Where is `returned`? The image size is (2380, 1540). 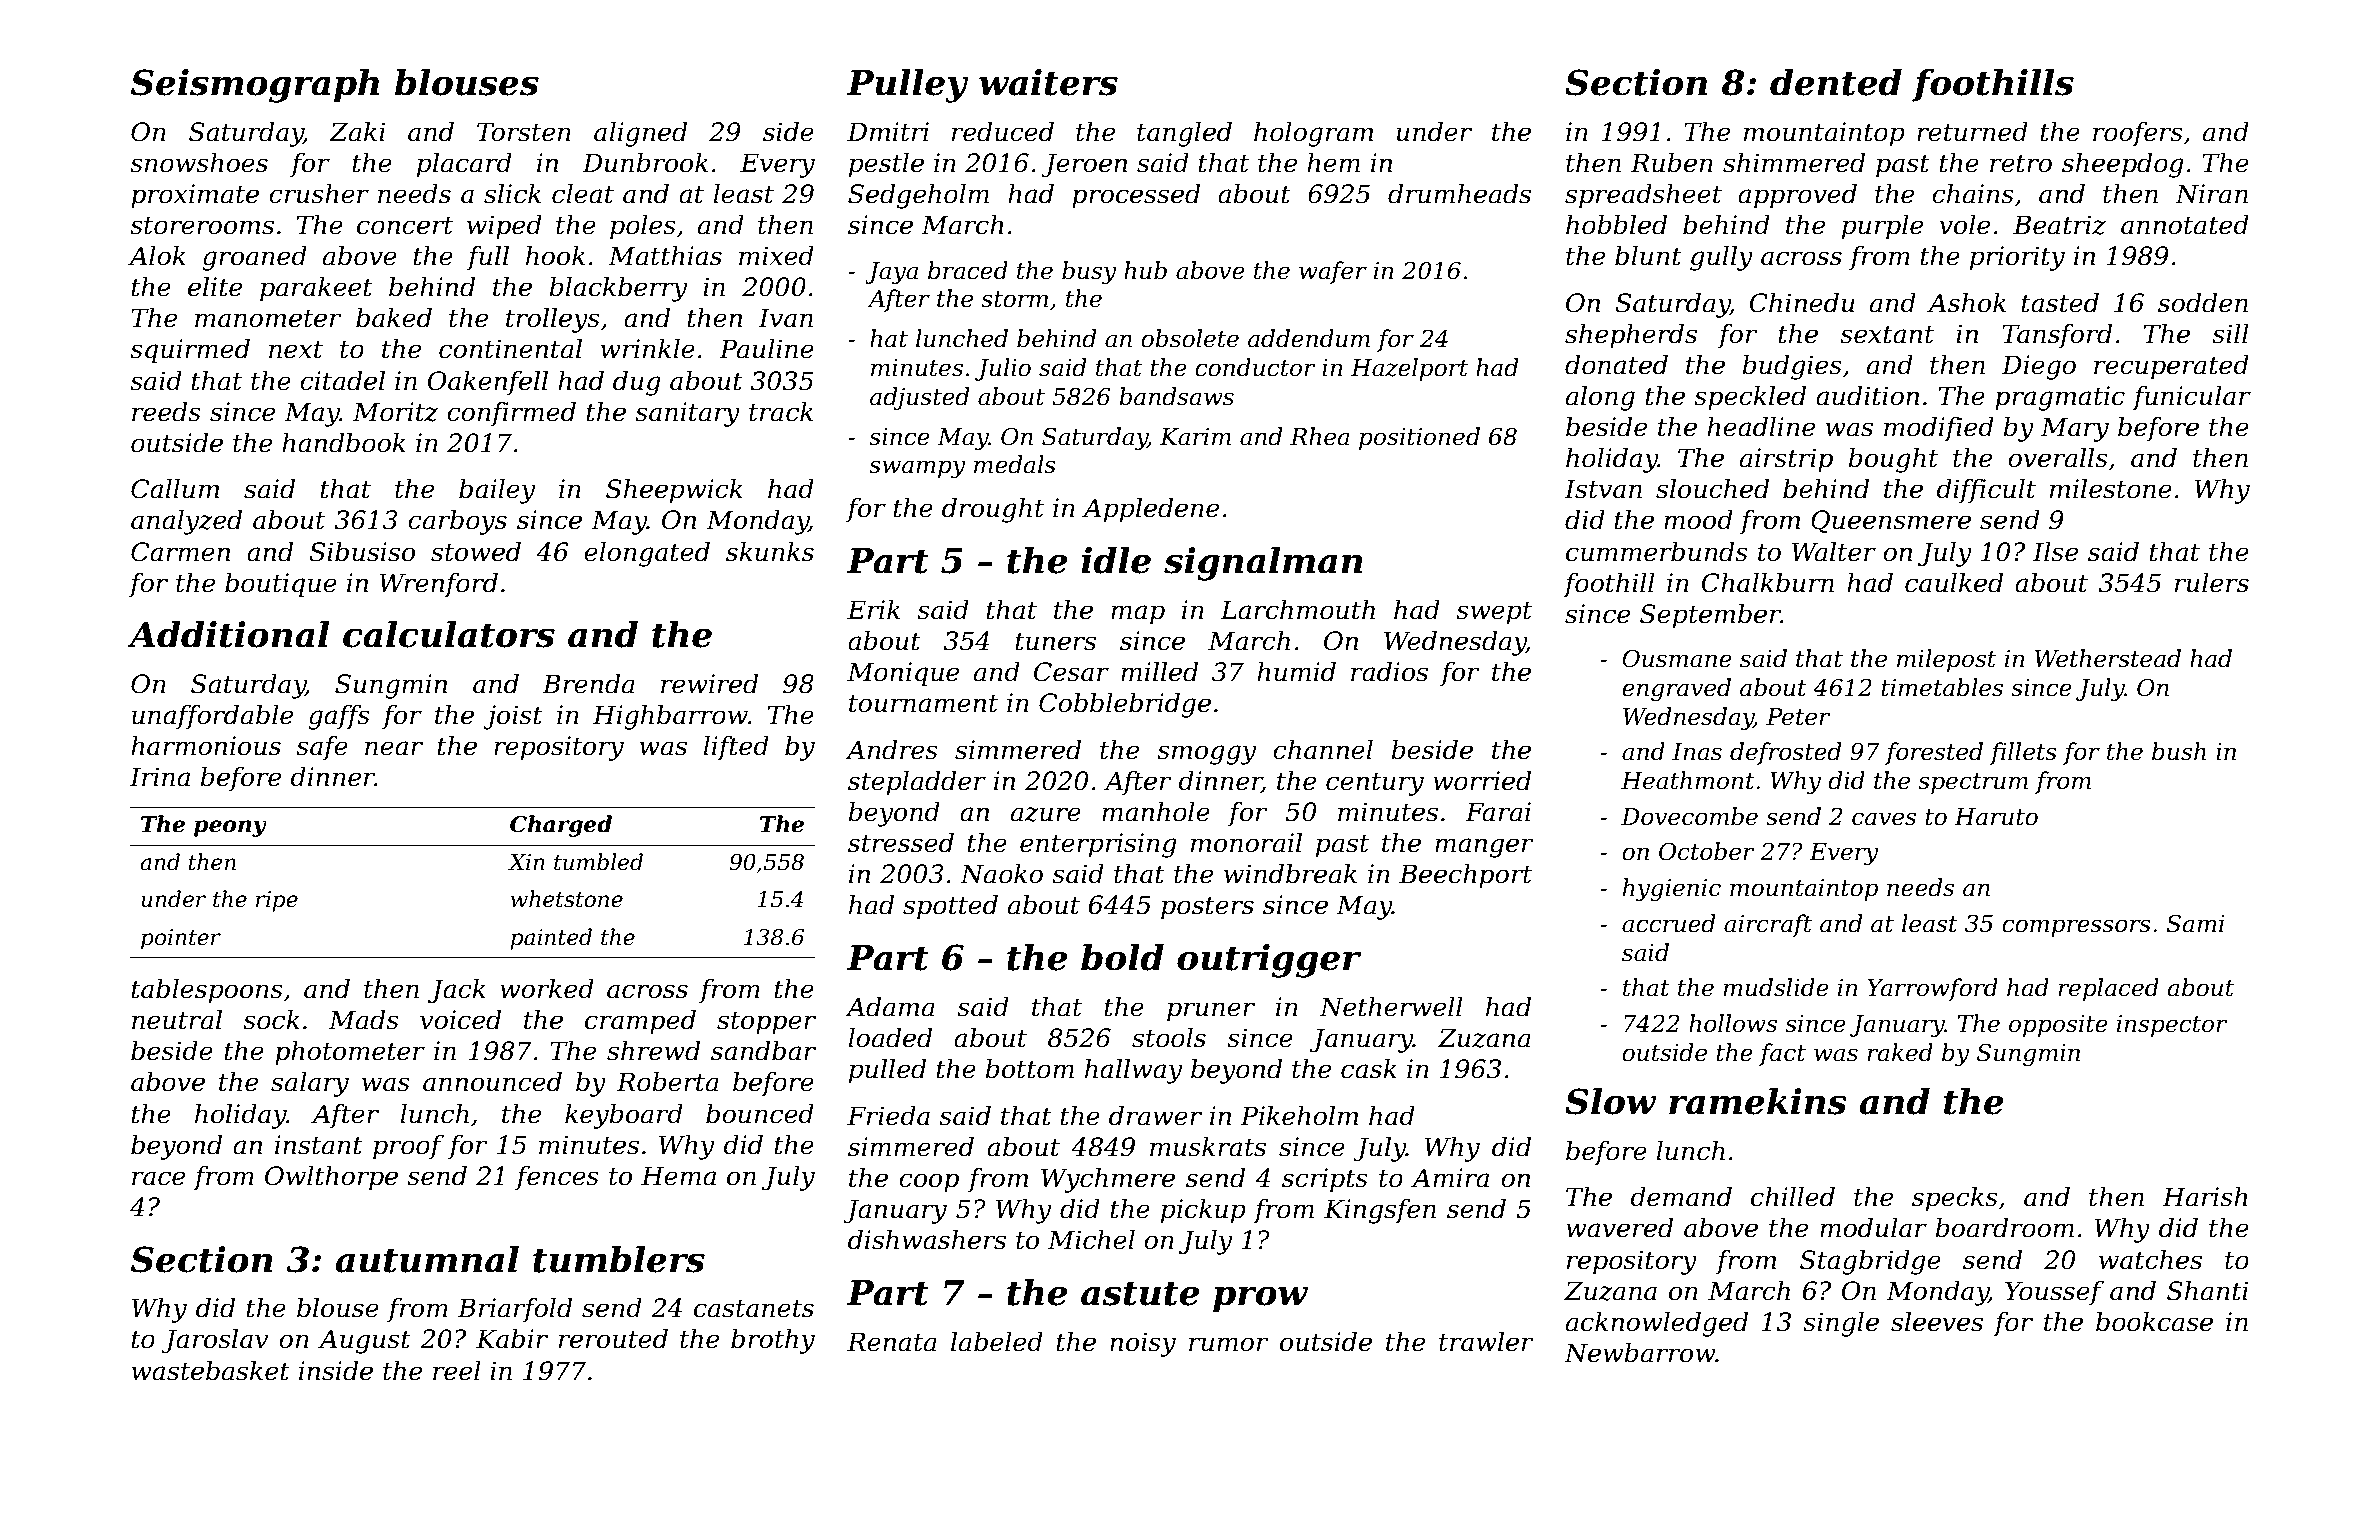 returned is located at coordinates (1972, 132).
